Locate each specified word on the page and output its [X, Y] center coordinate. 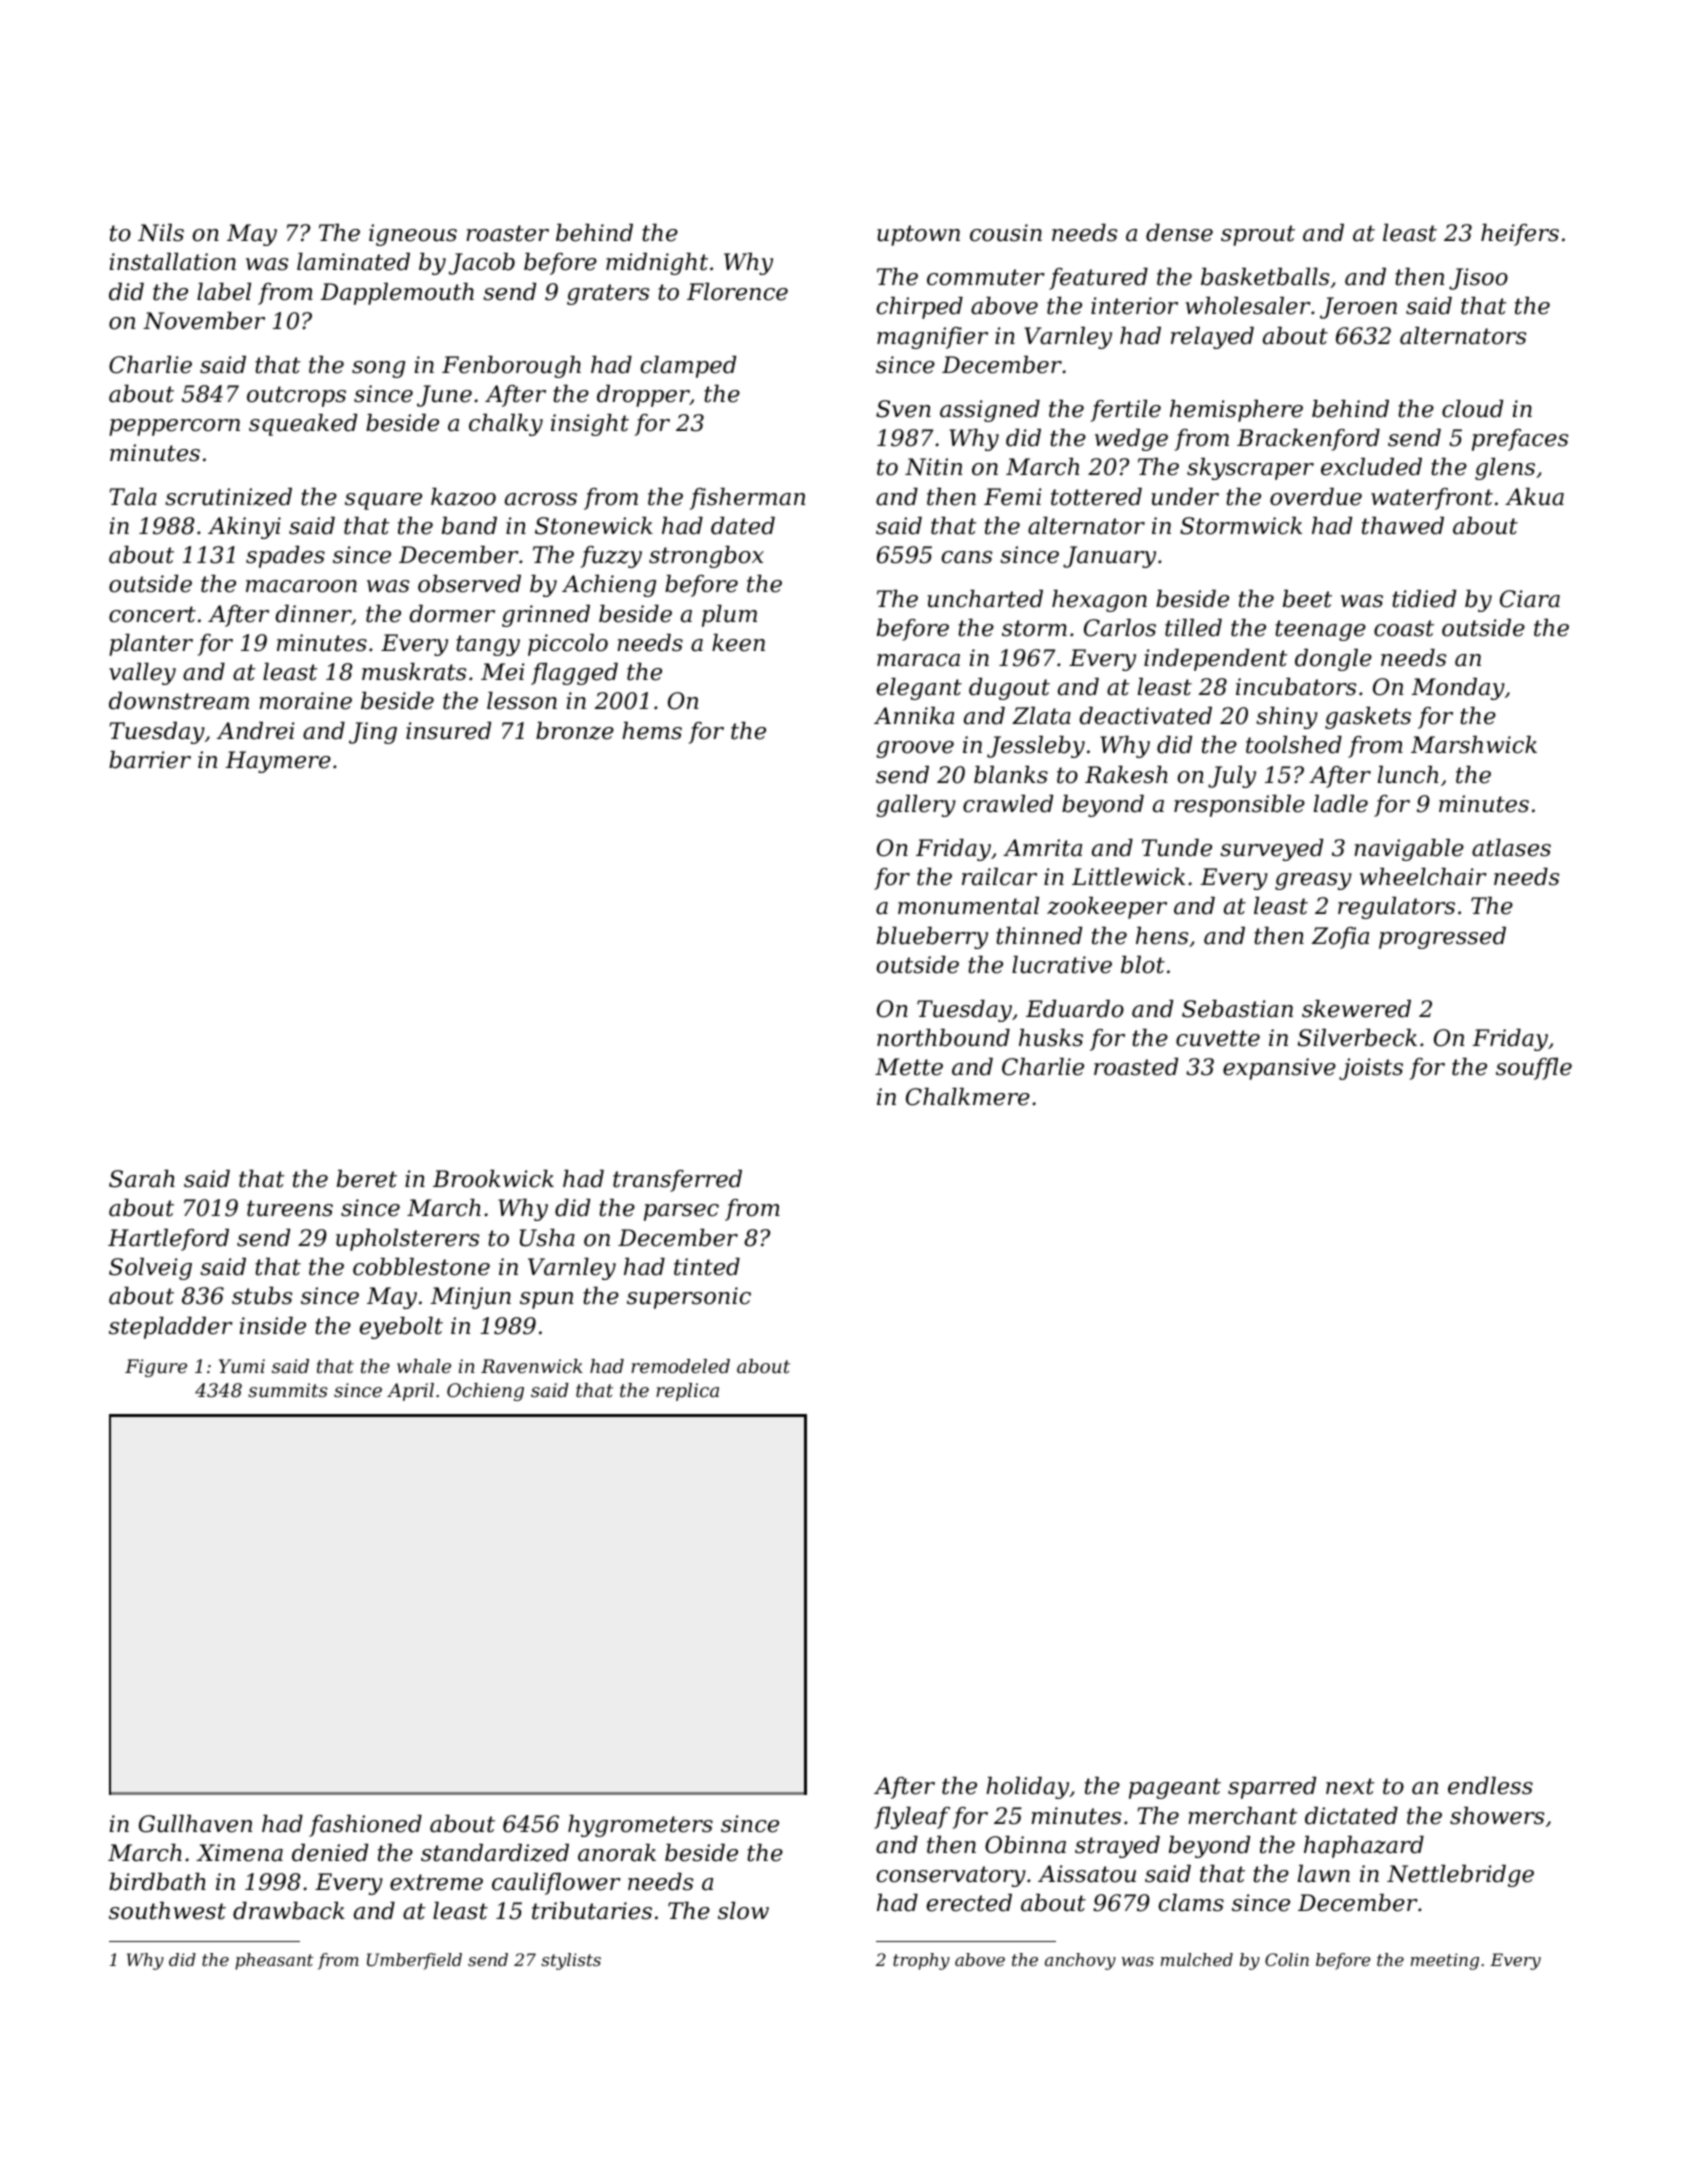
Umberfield [414, 1961]
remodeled [680, 1366]
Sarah [142, 1179]
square [383, 501]
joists [1371, 1069]
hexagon [1099, 601]
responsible [1239, 806]
